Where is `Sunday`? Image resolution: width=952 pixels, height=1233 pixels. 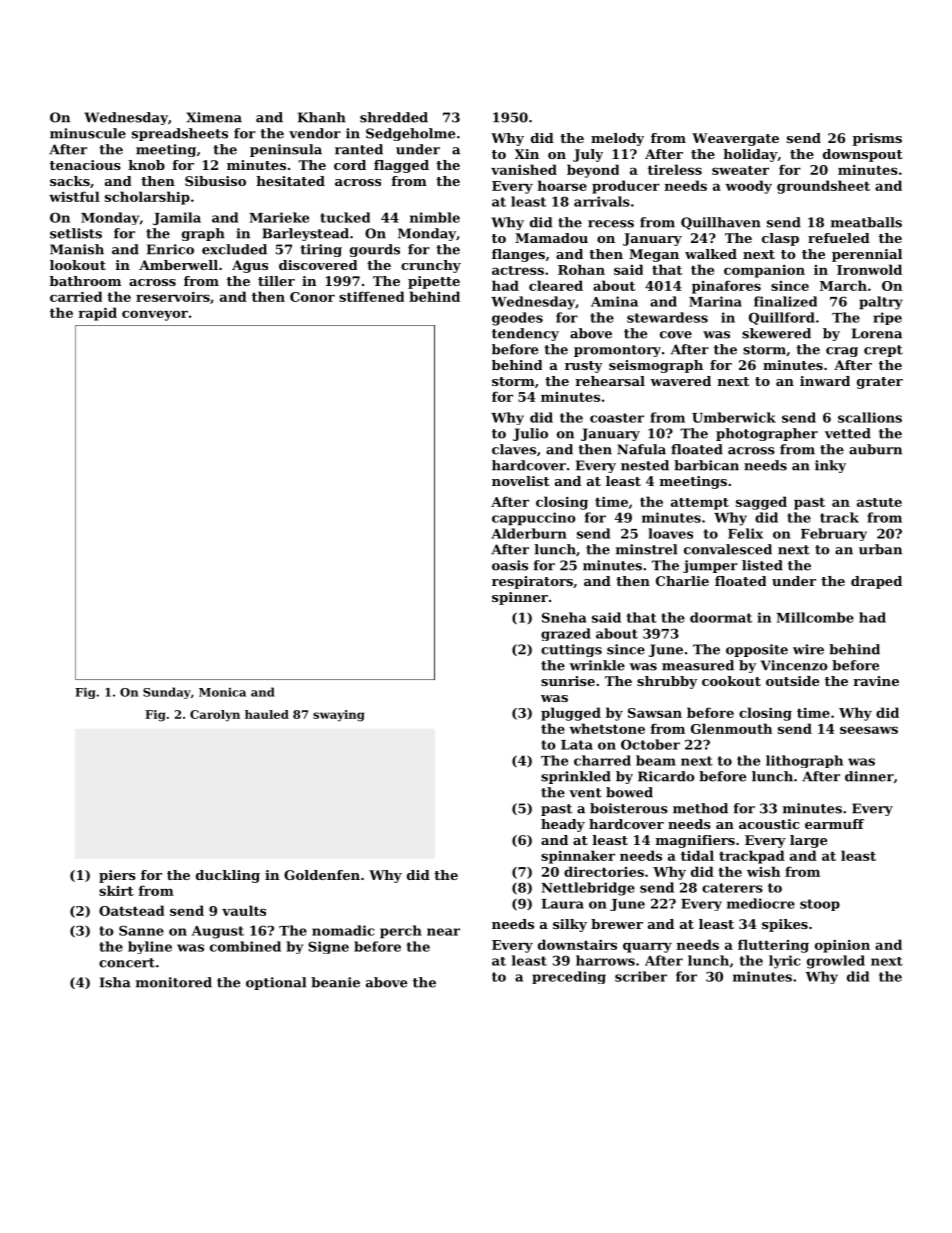
Sunday is located at coordinates (167, 693).
